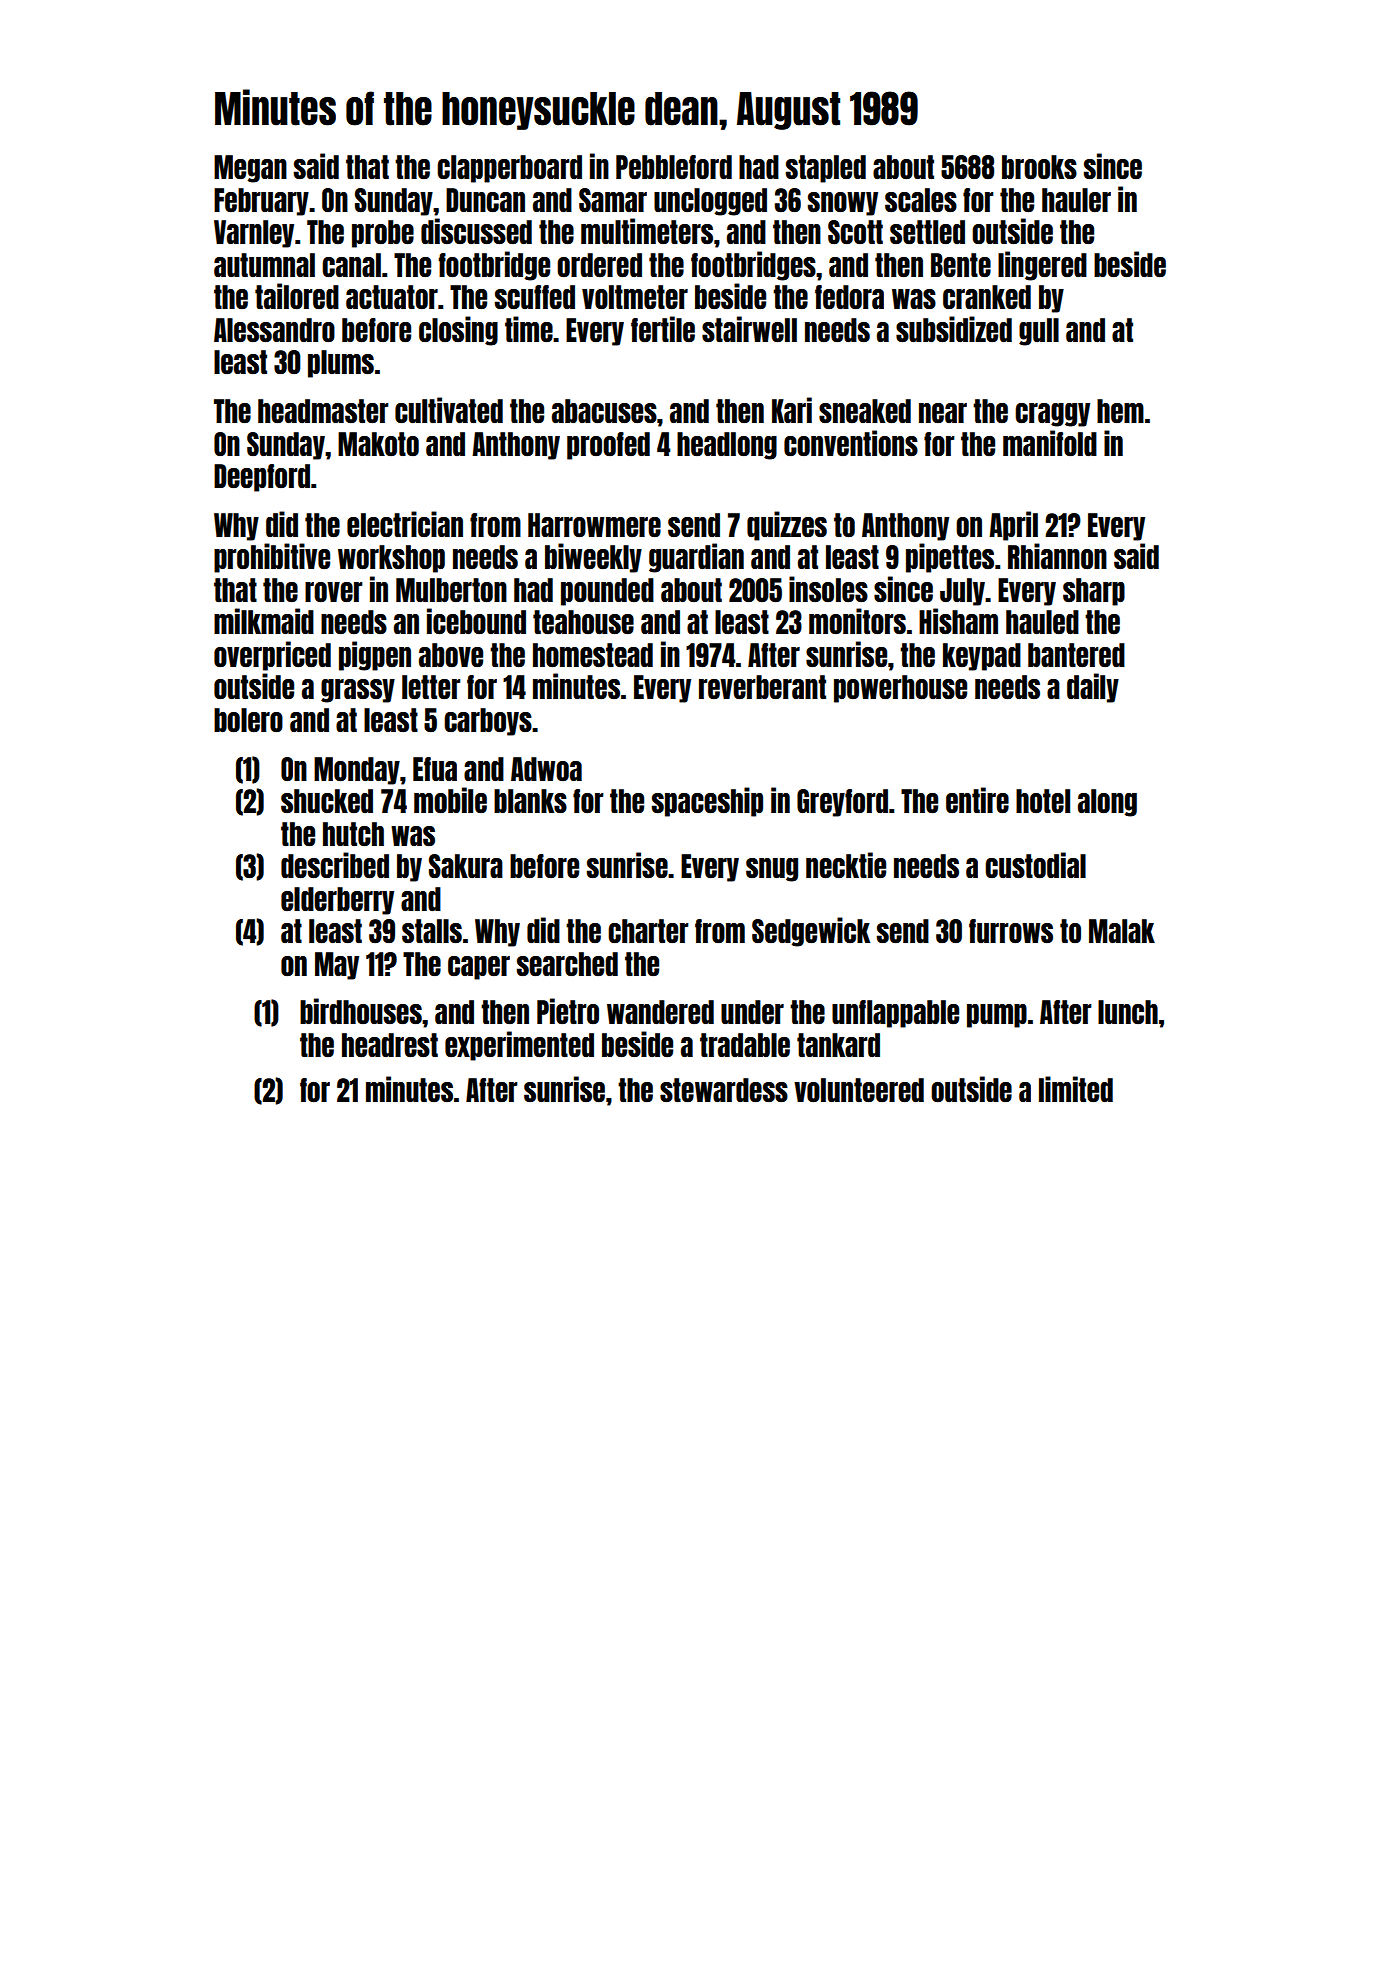  I want to click on headrest, so click(390, 1045).
